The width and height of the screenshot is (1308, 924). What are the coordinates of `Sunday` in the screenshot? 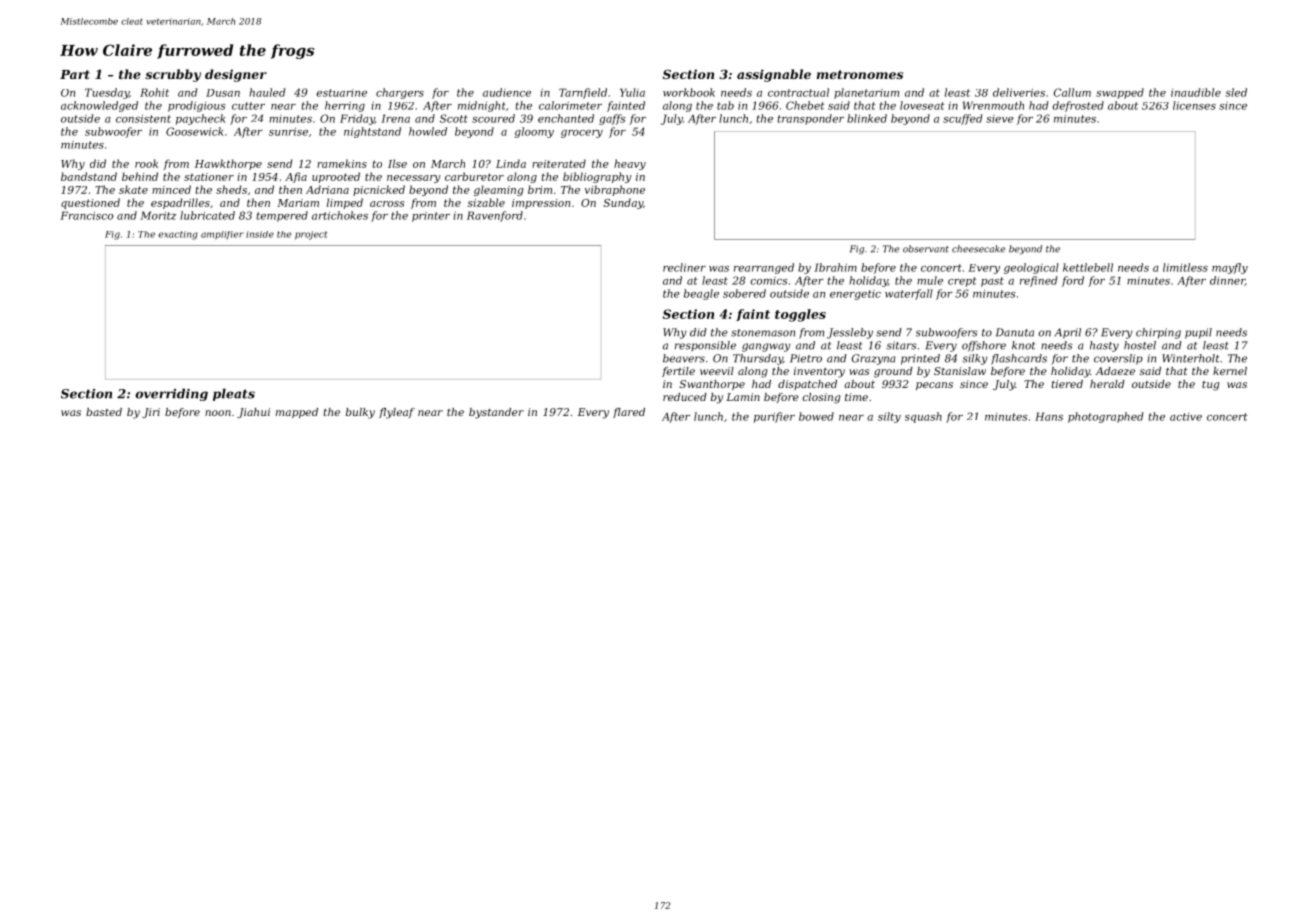 It's located at (623, 203).
